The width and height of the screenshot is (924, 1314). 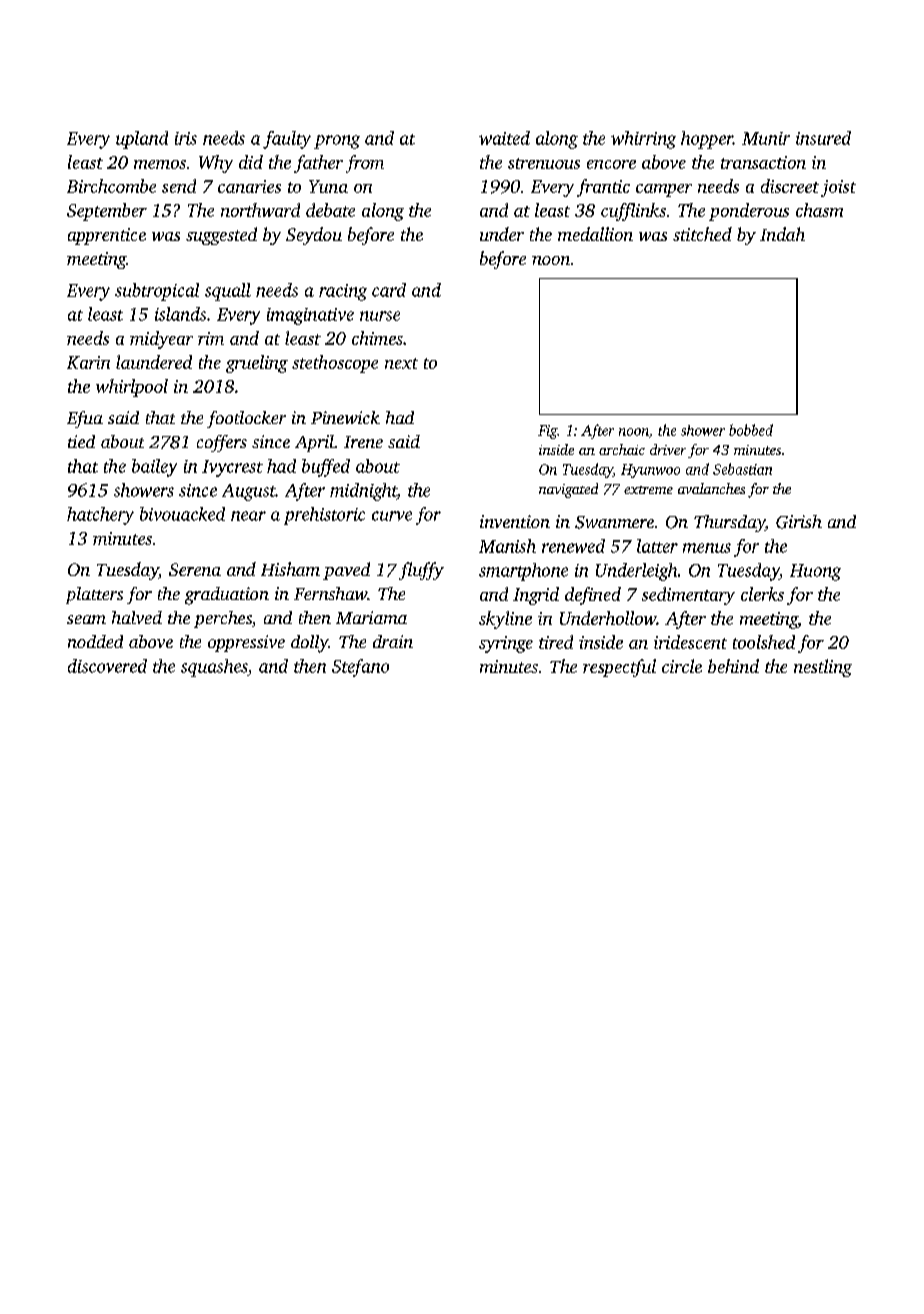 I want to click on whirring, so click(x=643, y=140).
